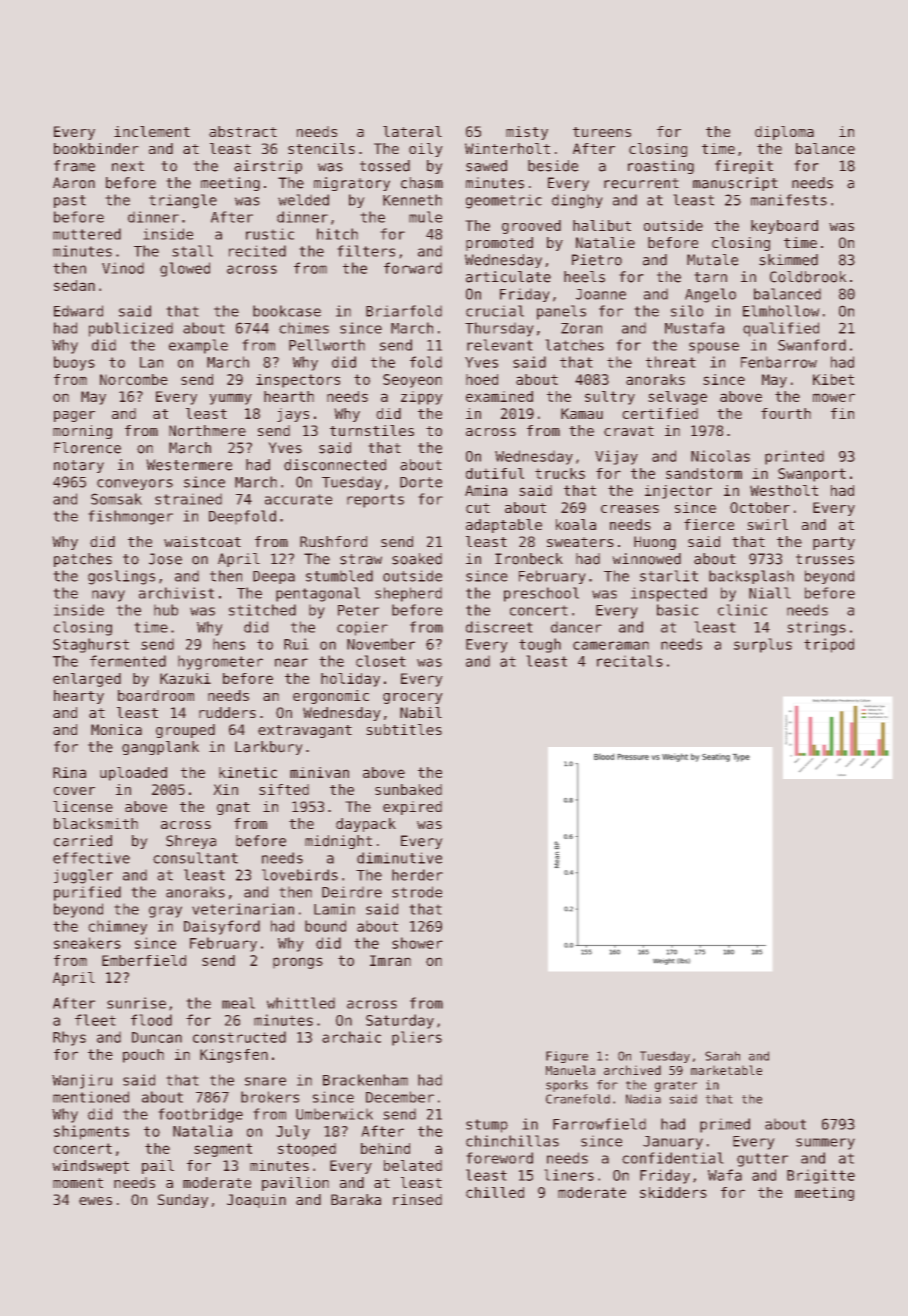 The image size is (908, 1316). What do you see at coordinates (630, 661) in the page?
I see `recitals` at bounding box center [630, 661].
